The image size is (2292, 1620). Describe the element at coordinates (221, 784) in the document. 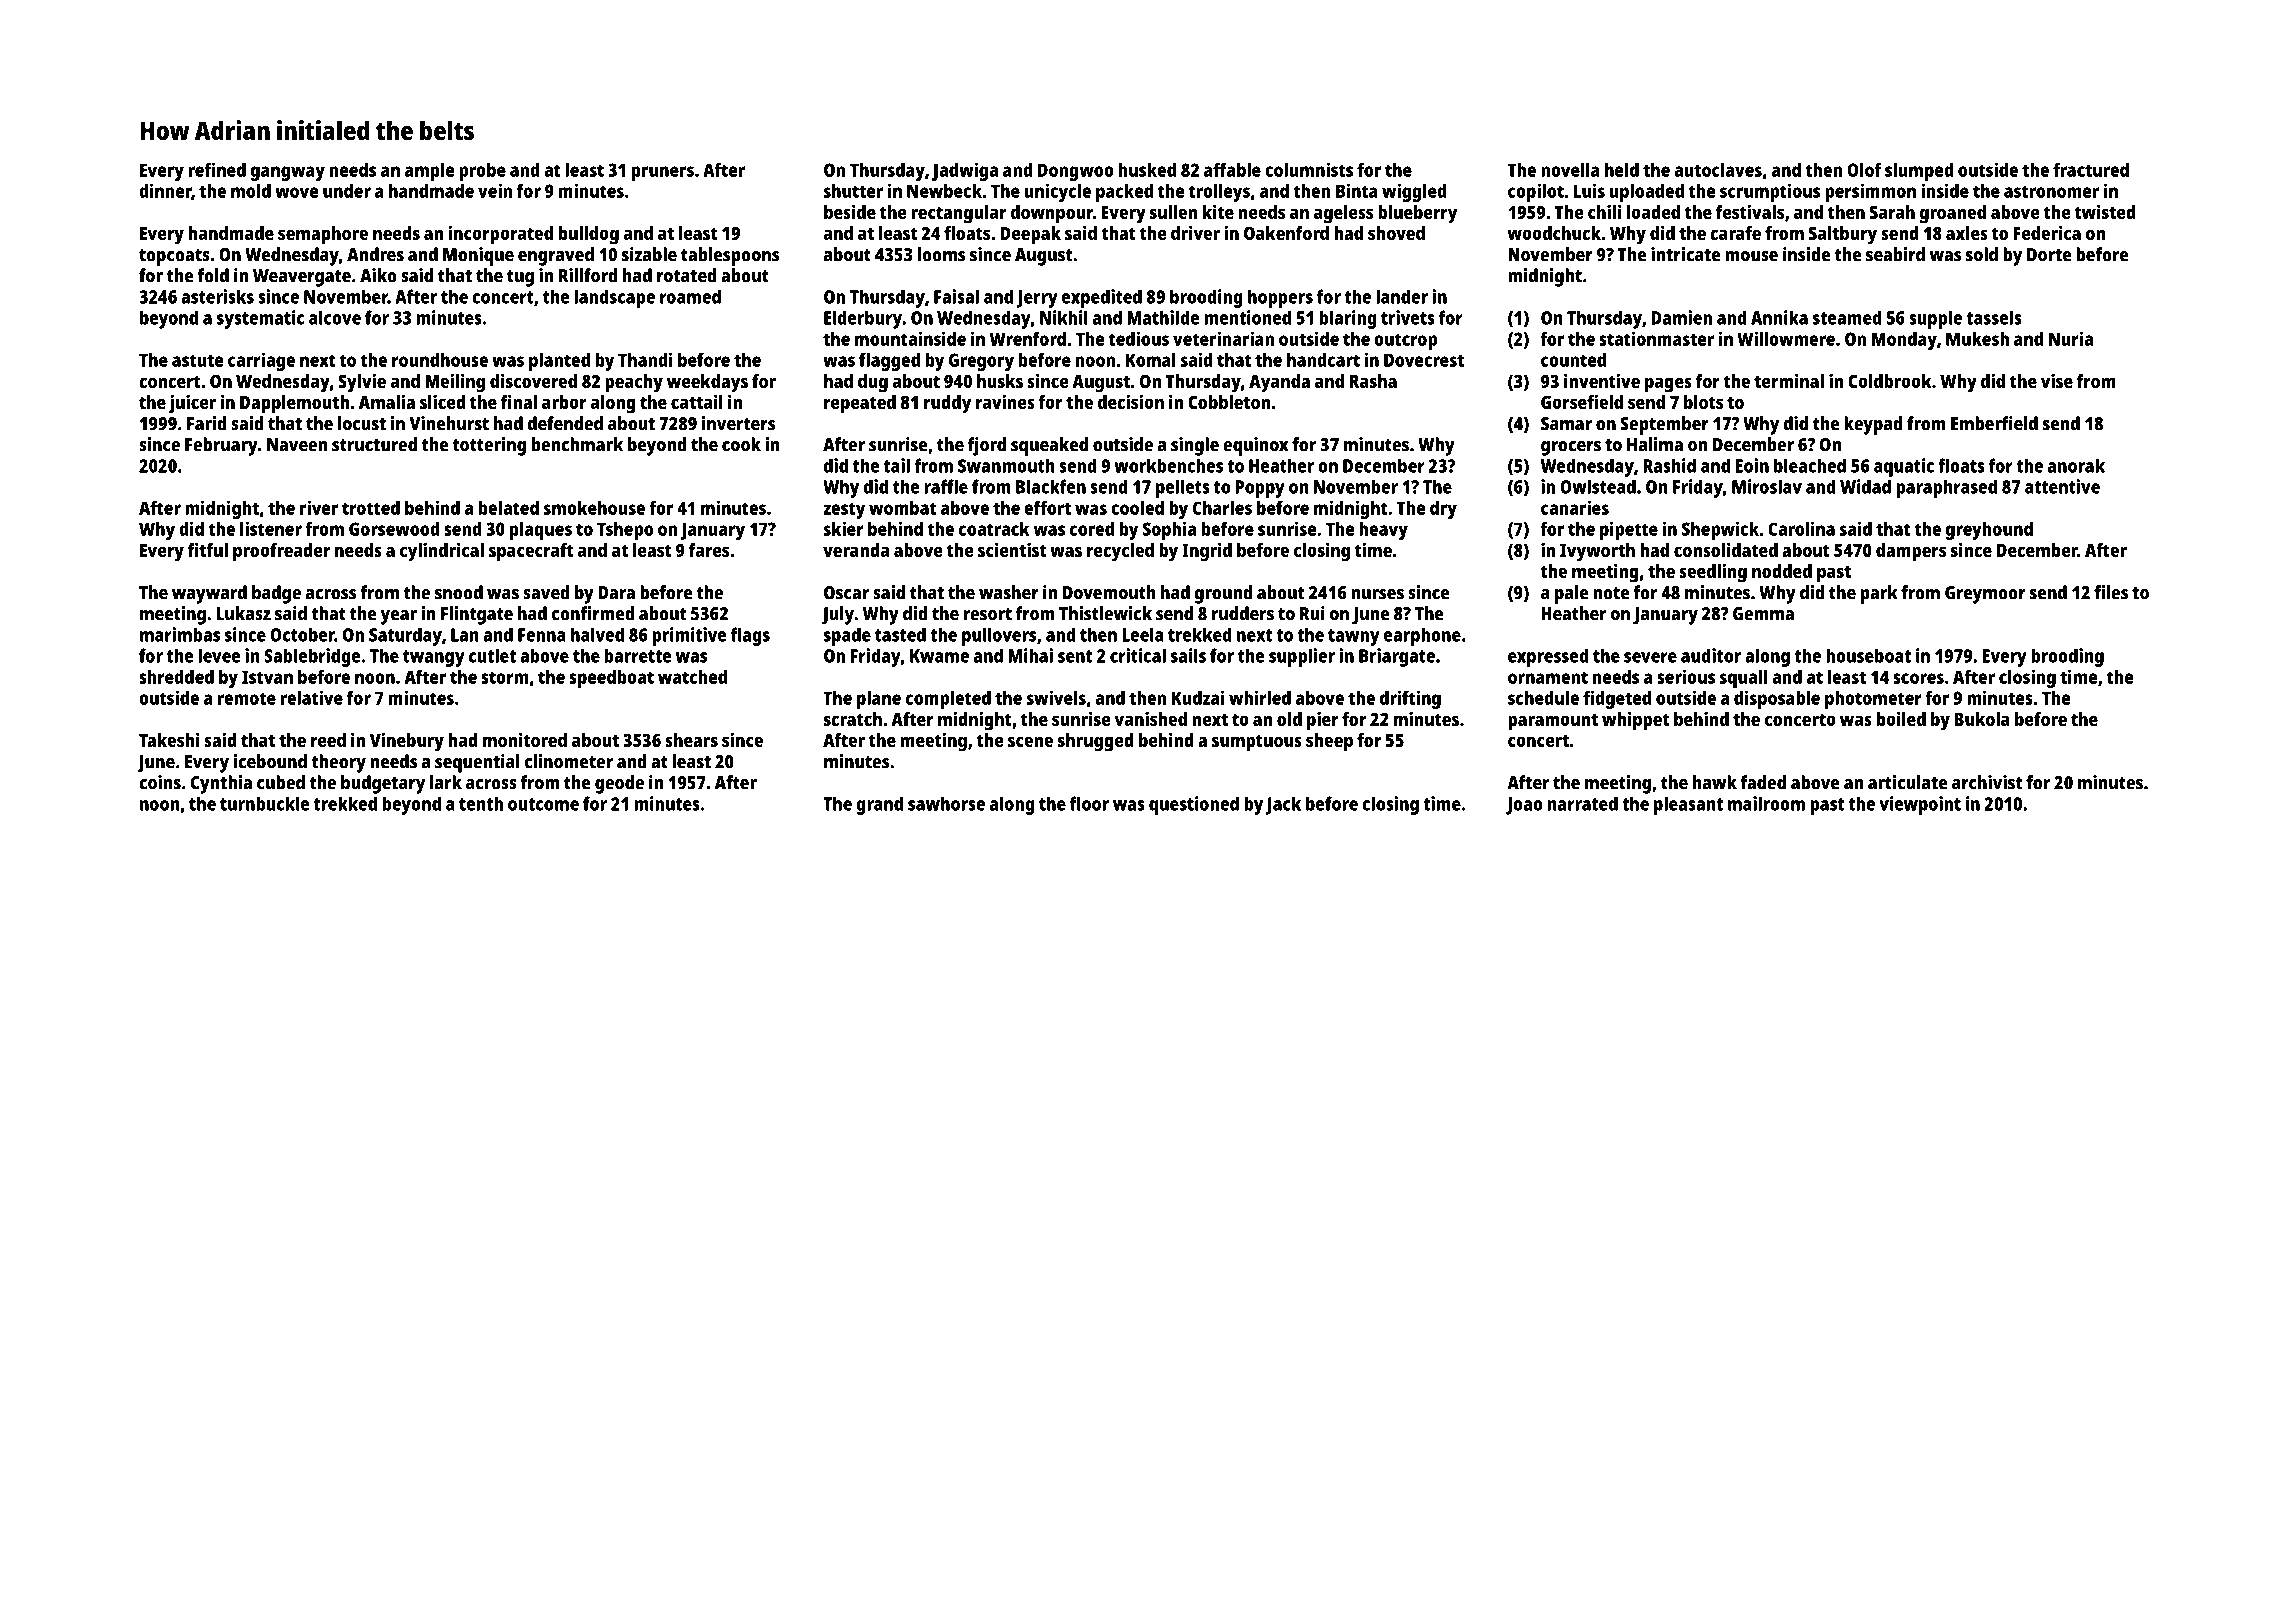

I see `Cynthia` at that location.
